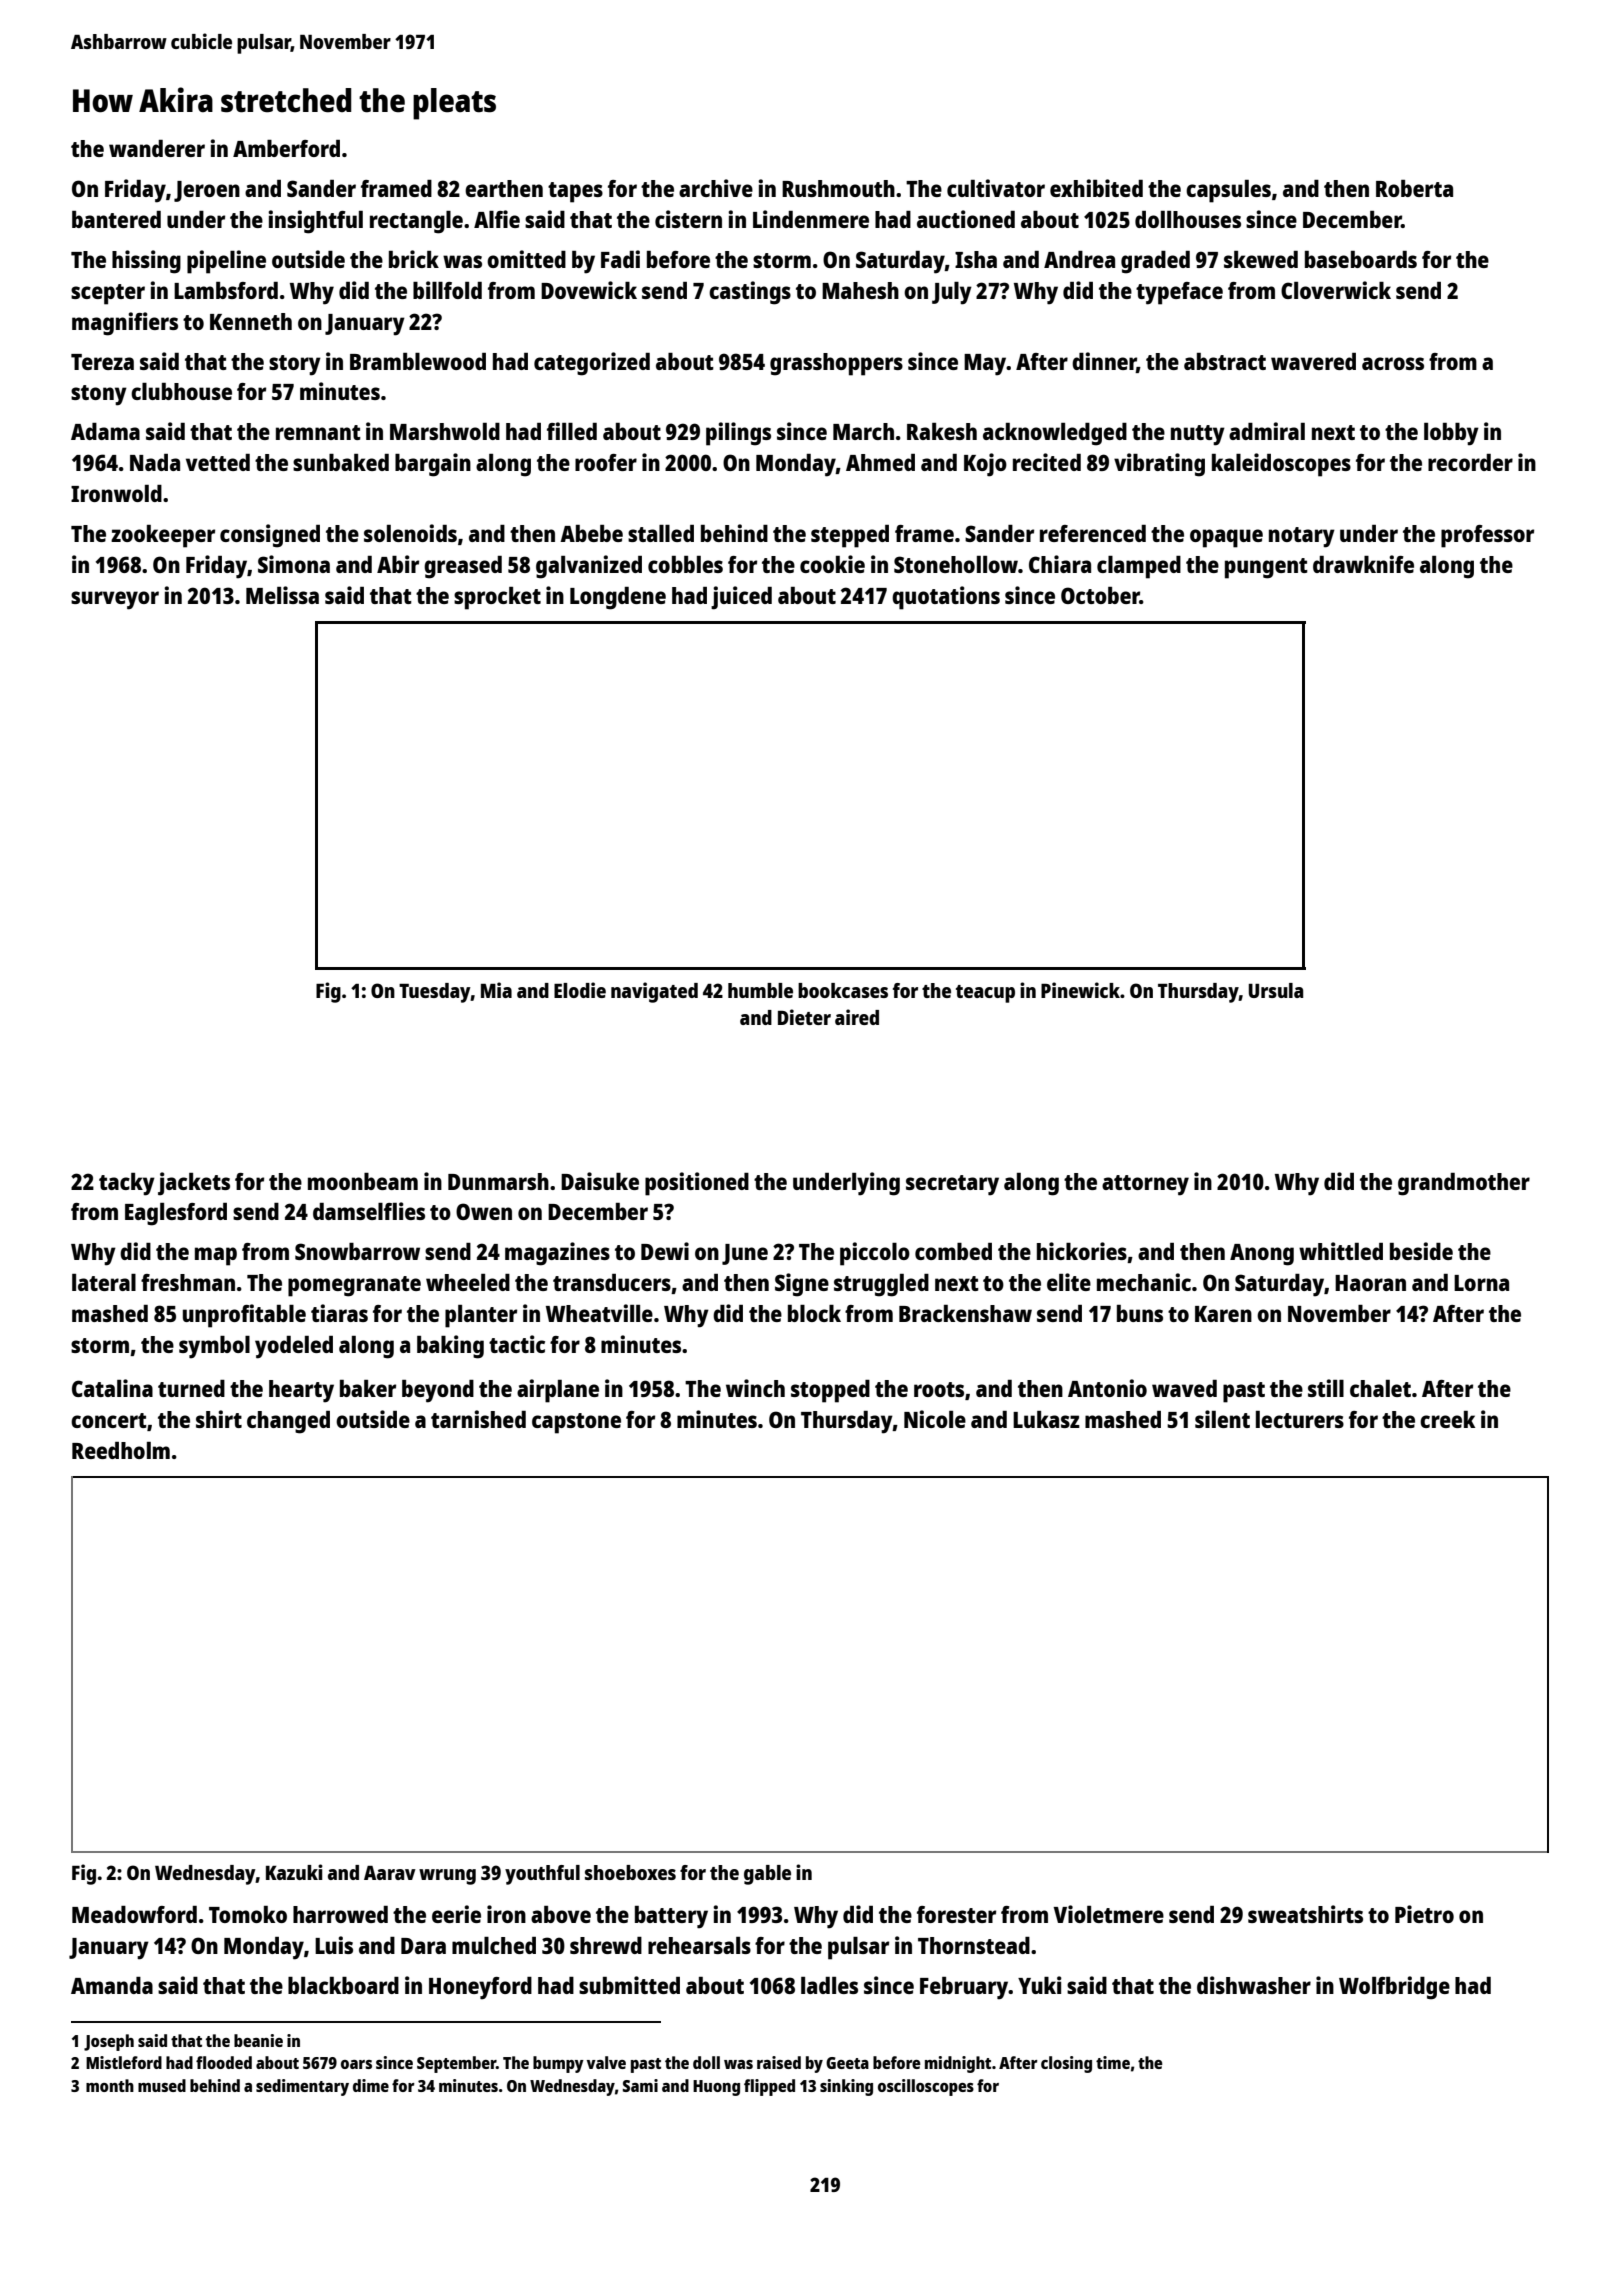  I want to click on abstract, so click(1225, 361).
